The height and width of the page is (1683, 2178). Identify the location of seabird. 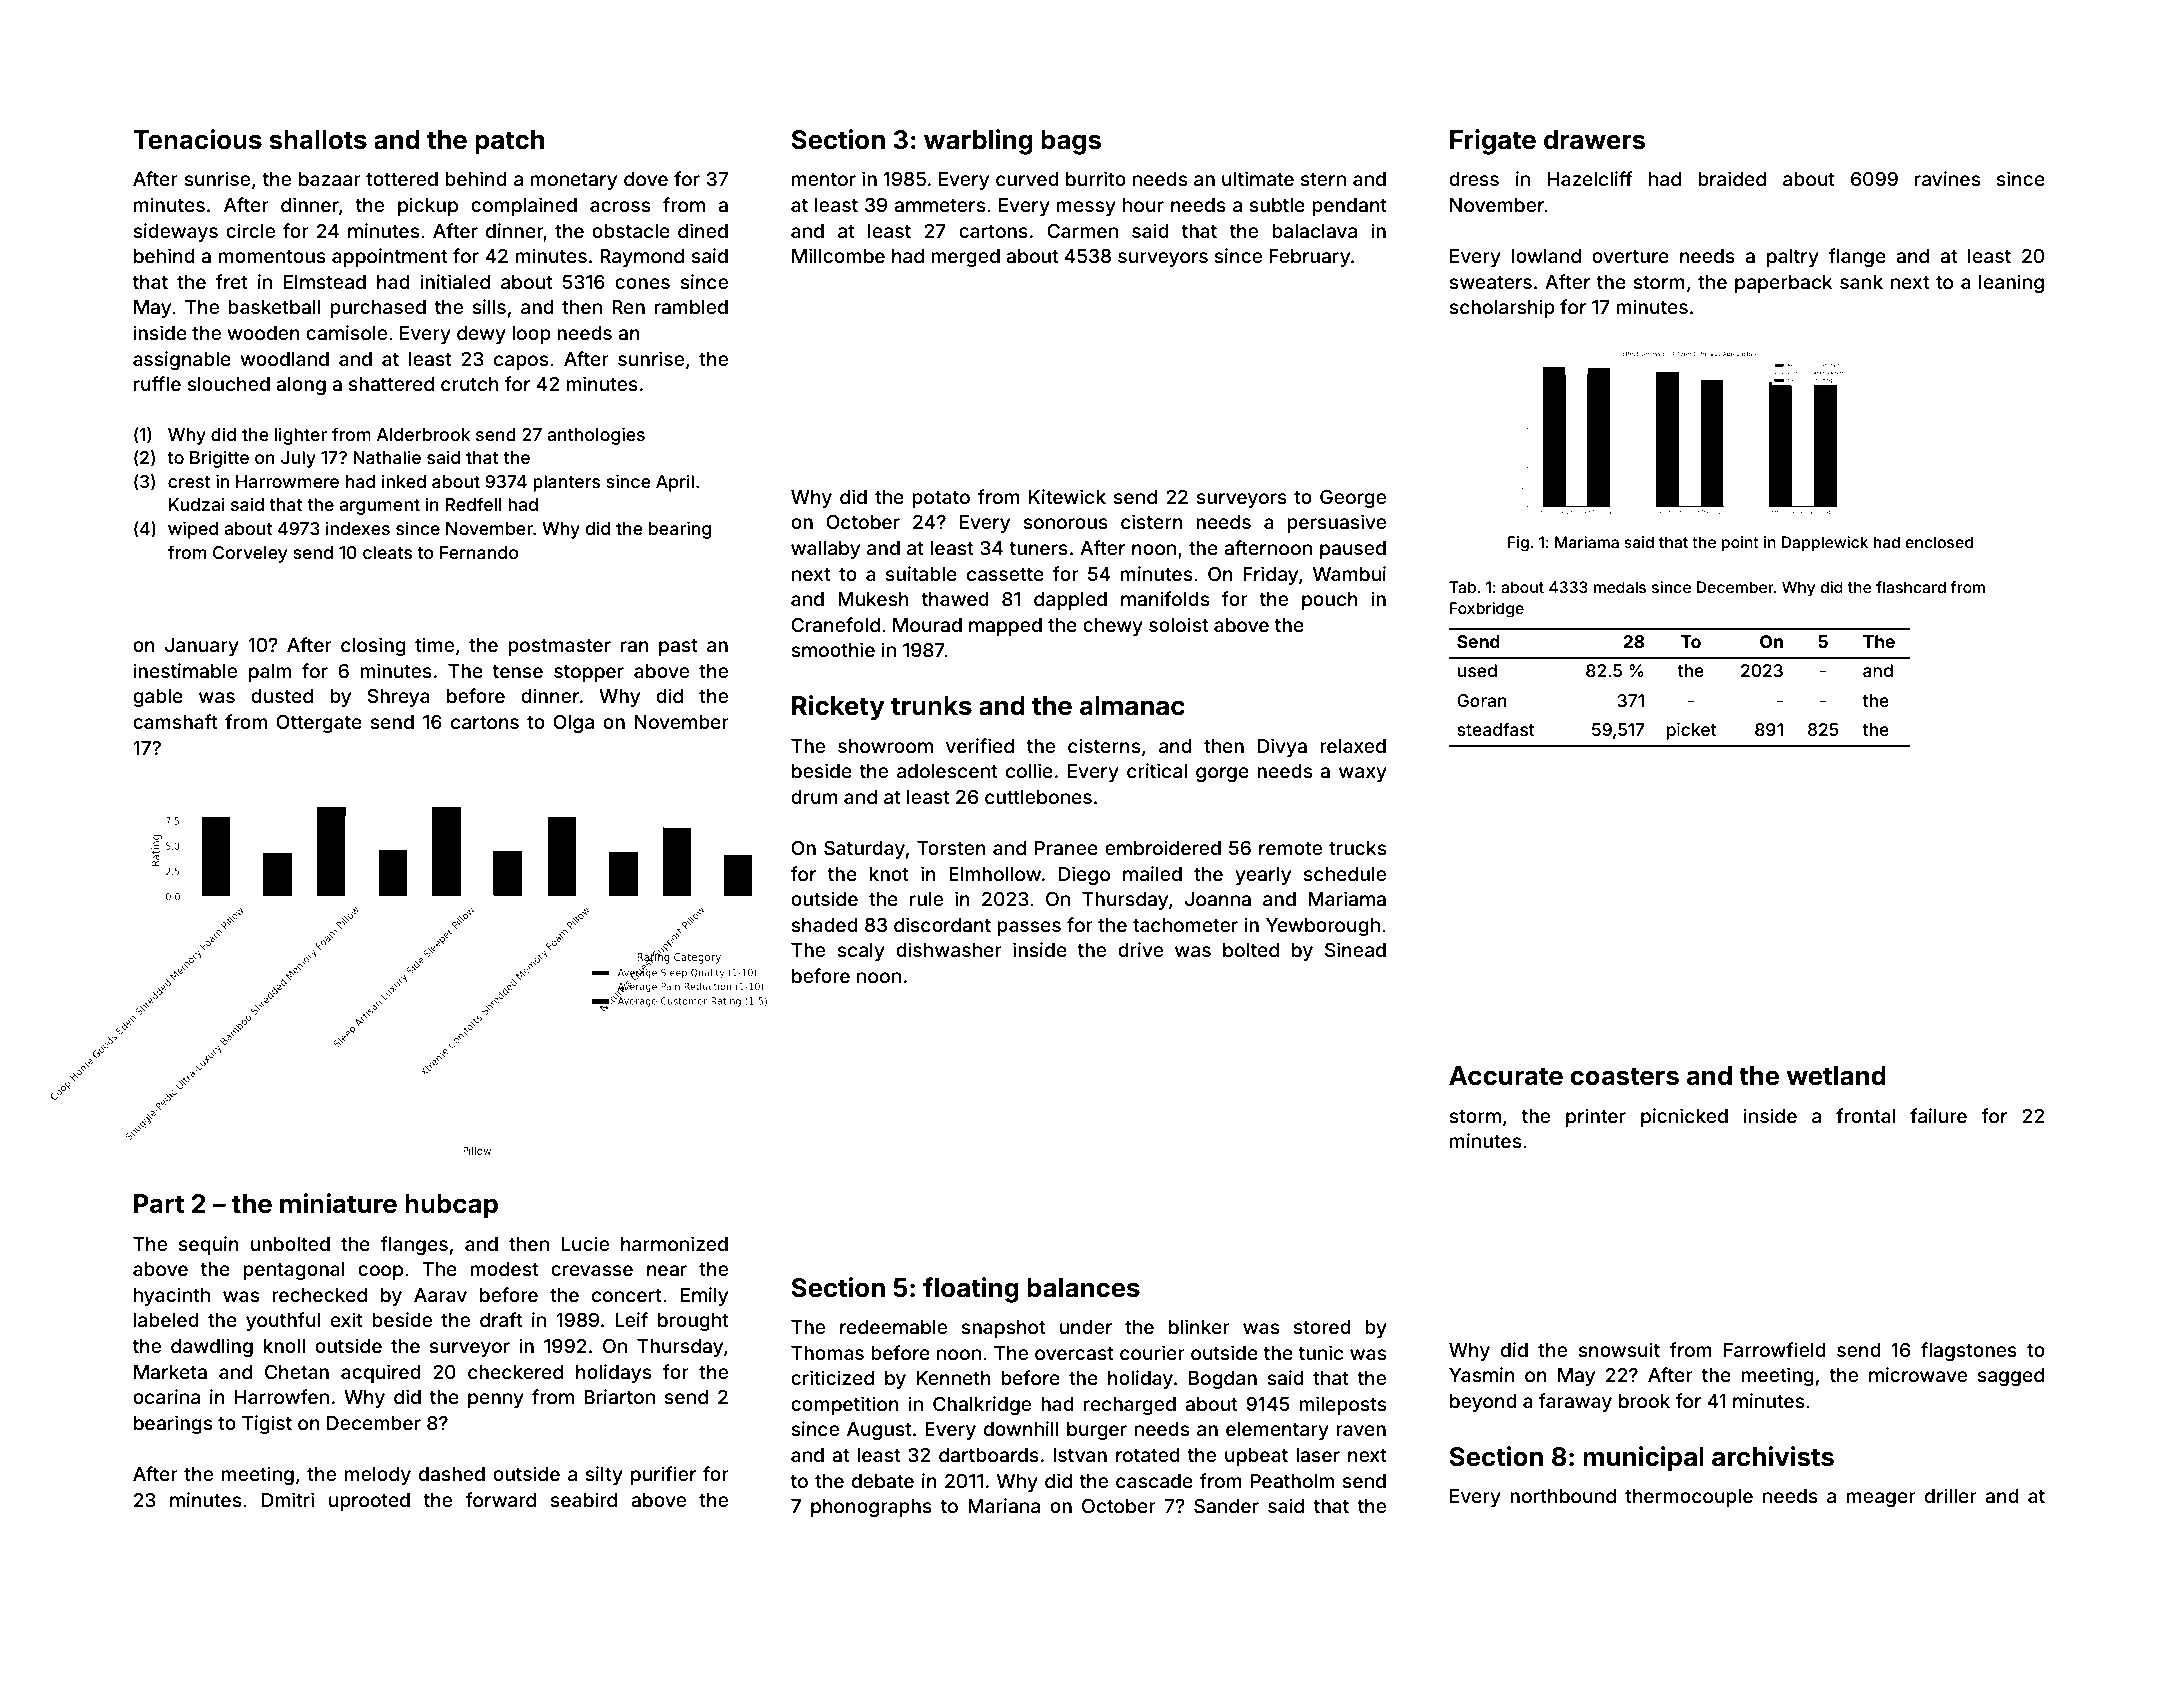
(584, 1499).
